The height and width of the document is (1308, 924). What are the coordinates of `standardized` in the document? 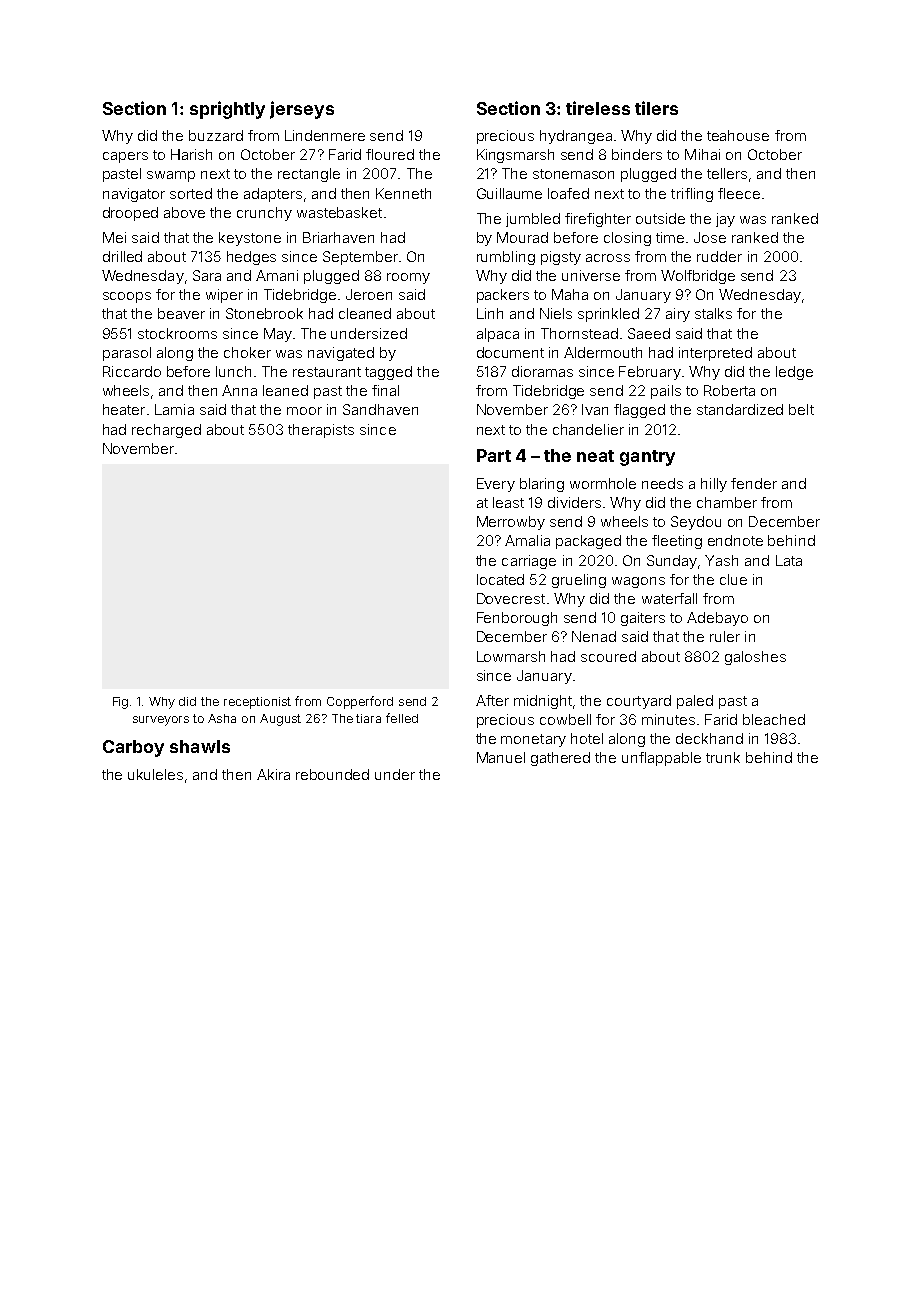 It's located at (740, 409).
